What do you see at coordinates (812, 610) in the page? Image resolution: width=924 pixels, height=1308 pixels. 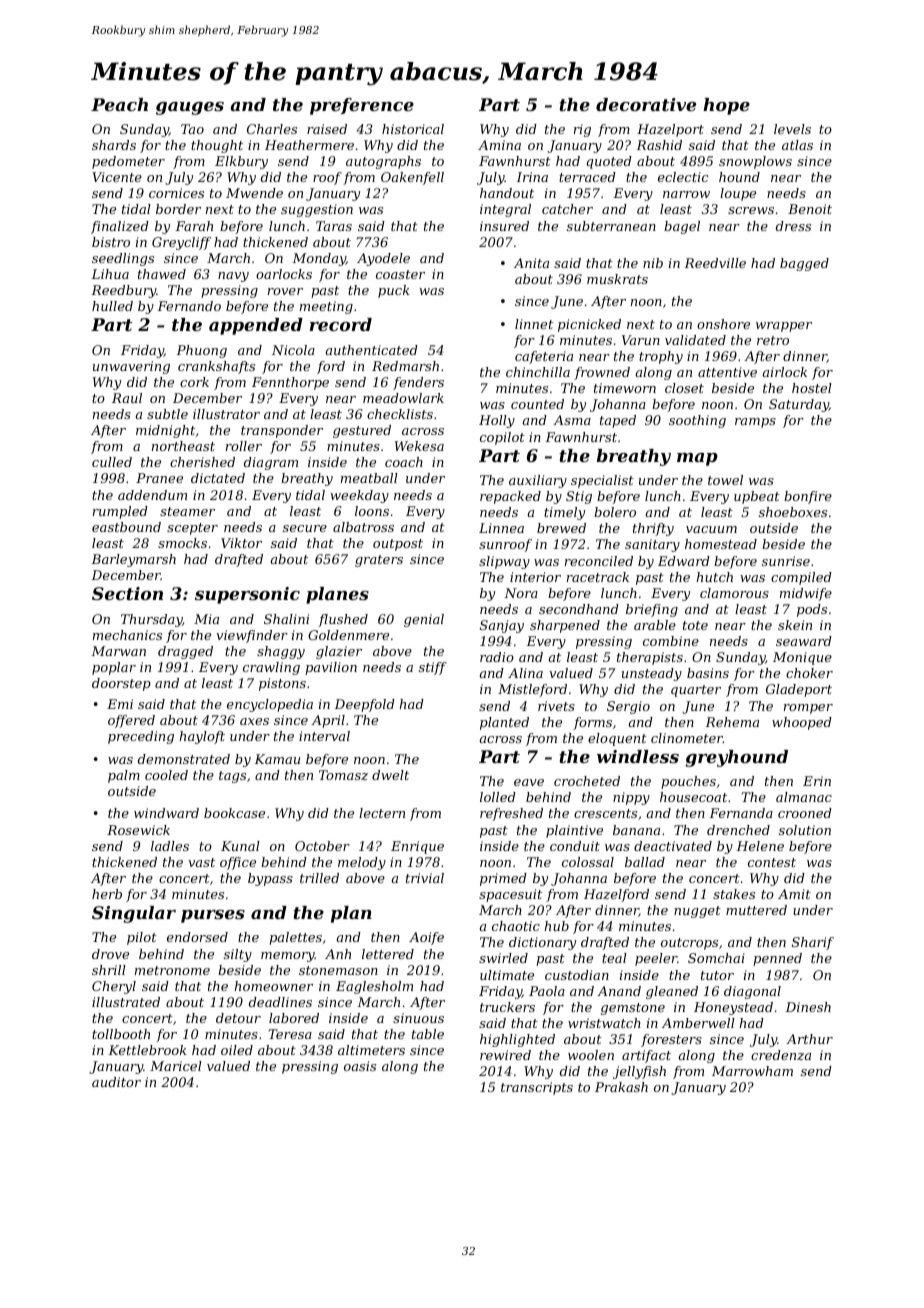 I see `pods` at bounding box center [812, 610].
